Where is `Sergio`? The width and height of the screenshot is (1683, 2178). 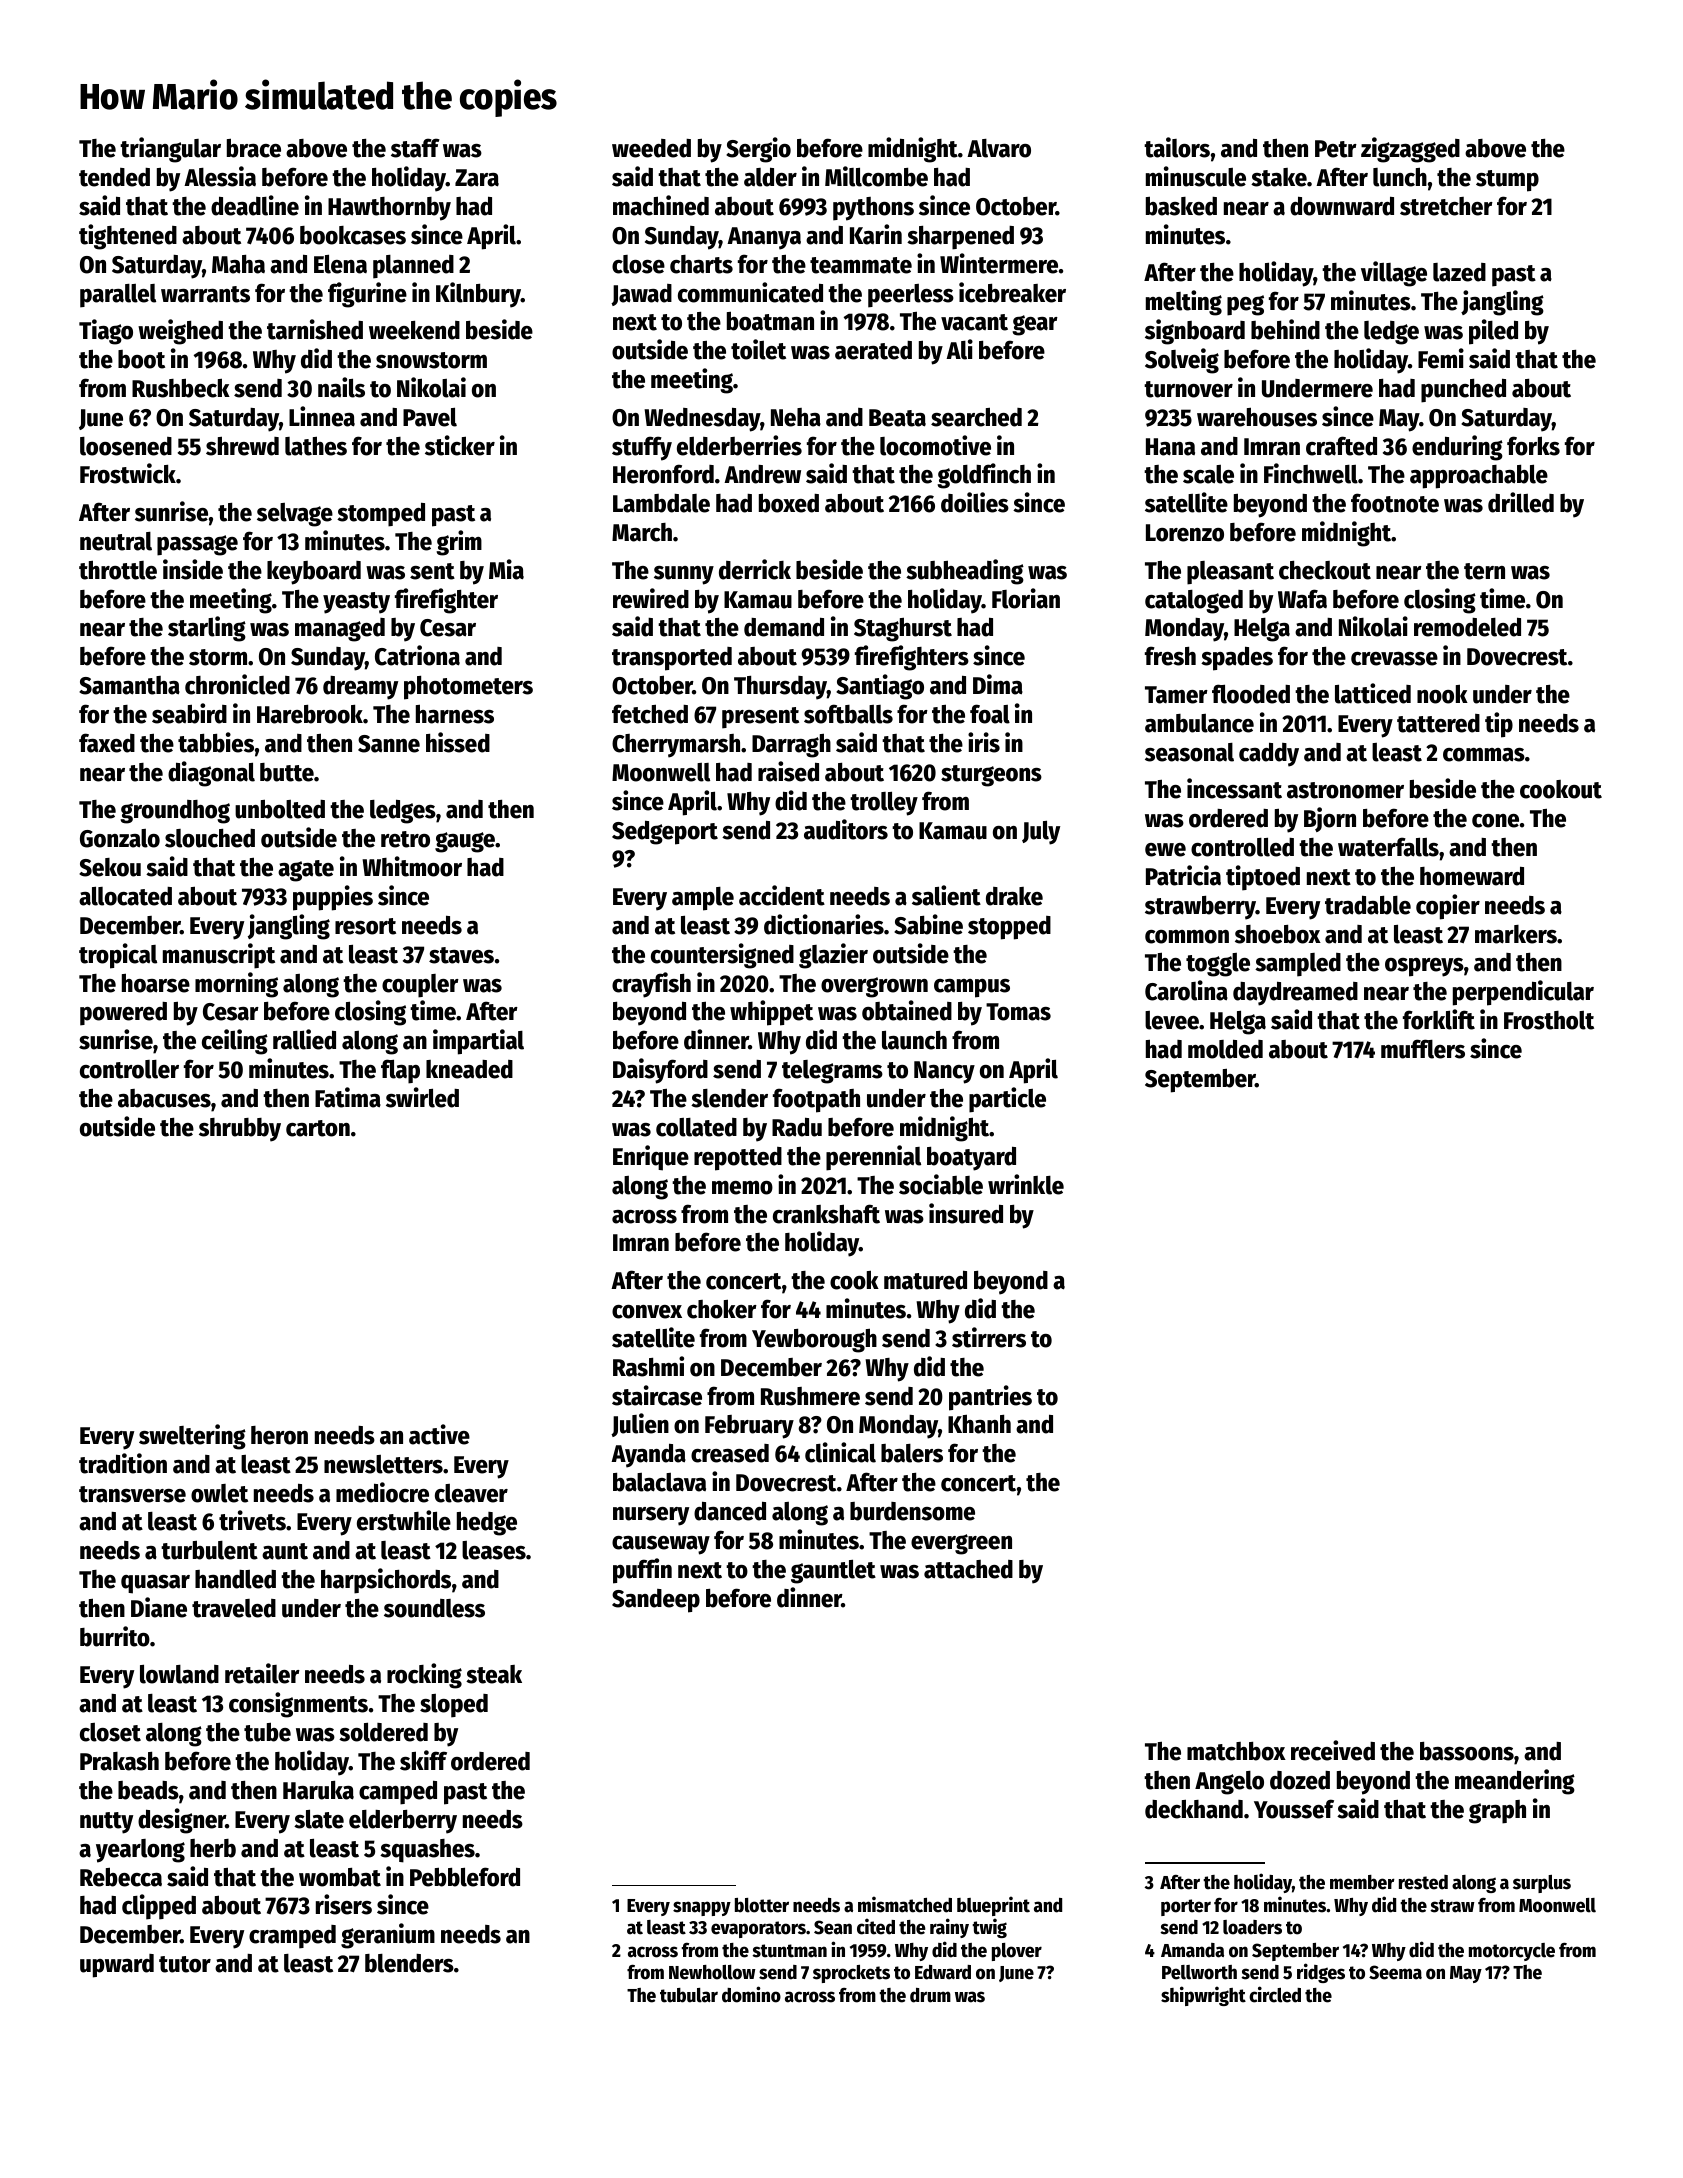 Sergio is located at coordinates (758, 150).
